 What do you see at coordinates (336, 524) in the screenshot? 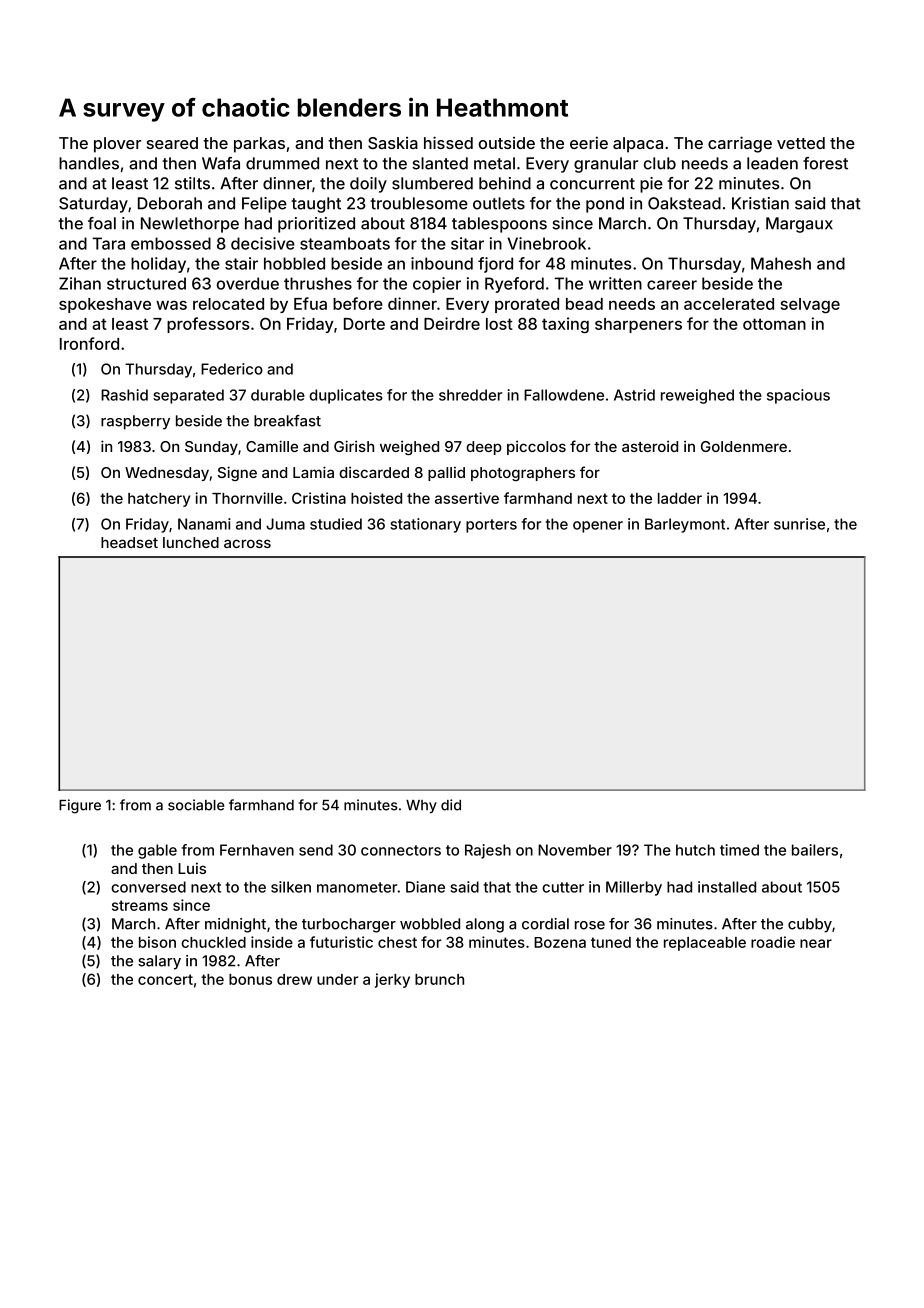
I see `studied` at bounding box center [336, 524].
